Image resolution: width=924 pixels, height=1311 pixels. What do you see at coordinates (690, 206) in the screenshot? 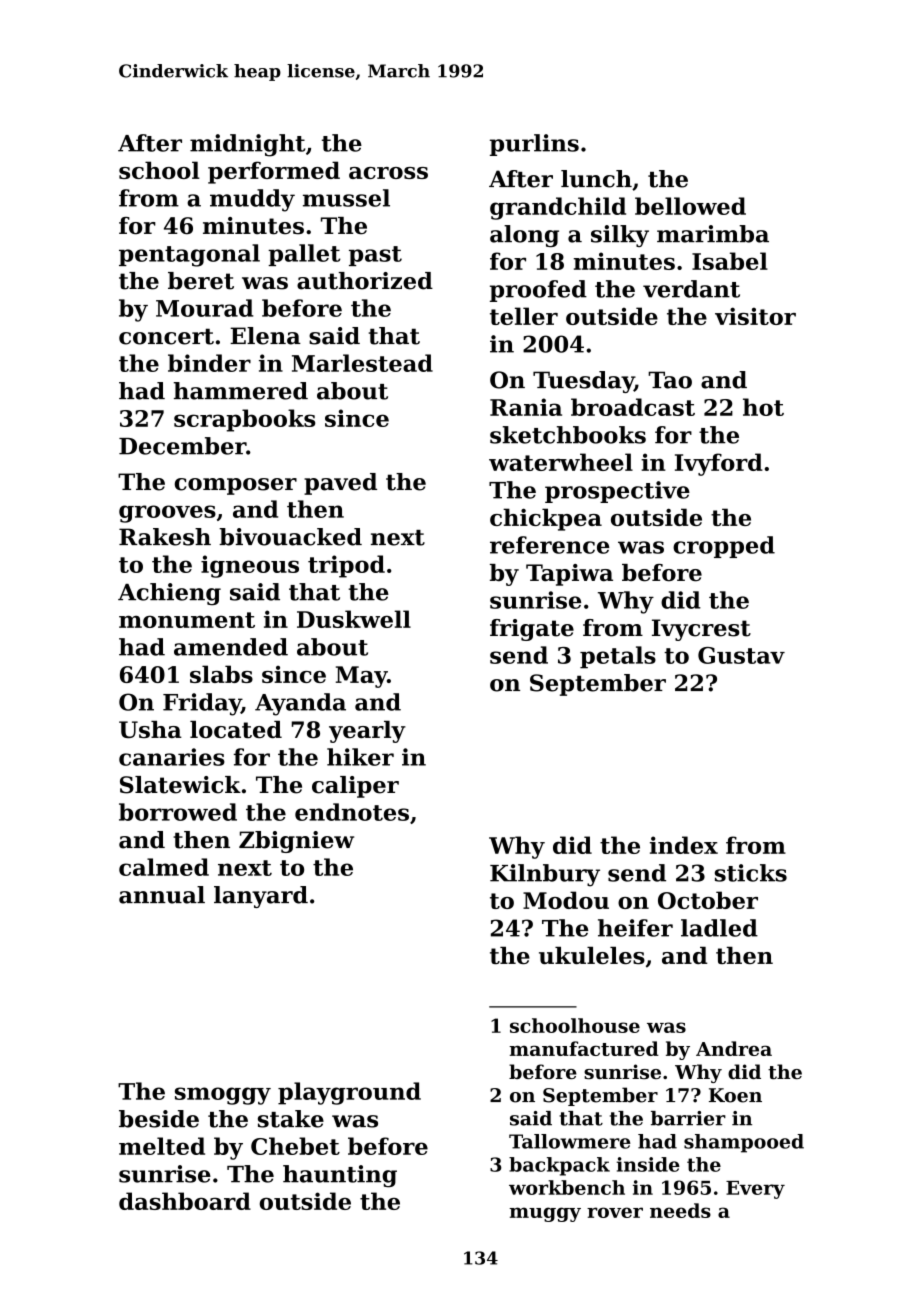
I see `bellowed` at bounding box center [690, 206].
